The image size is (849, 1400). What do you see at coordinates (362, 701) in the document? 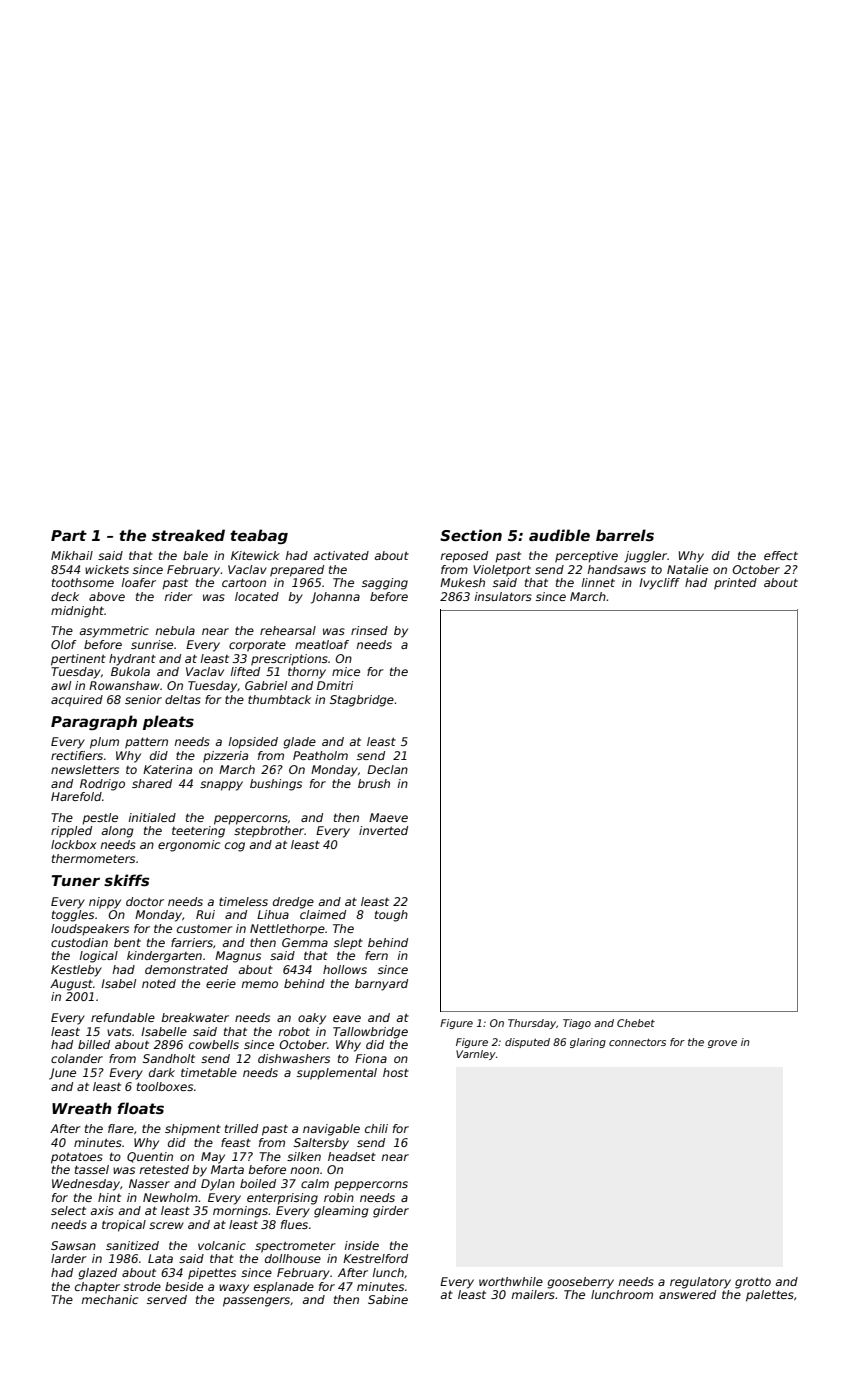
I see `Stagbridge` at bounding box center [362, 701].
